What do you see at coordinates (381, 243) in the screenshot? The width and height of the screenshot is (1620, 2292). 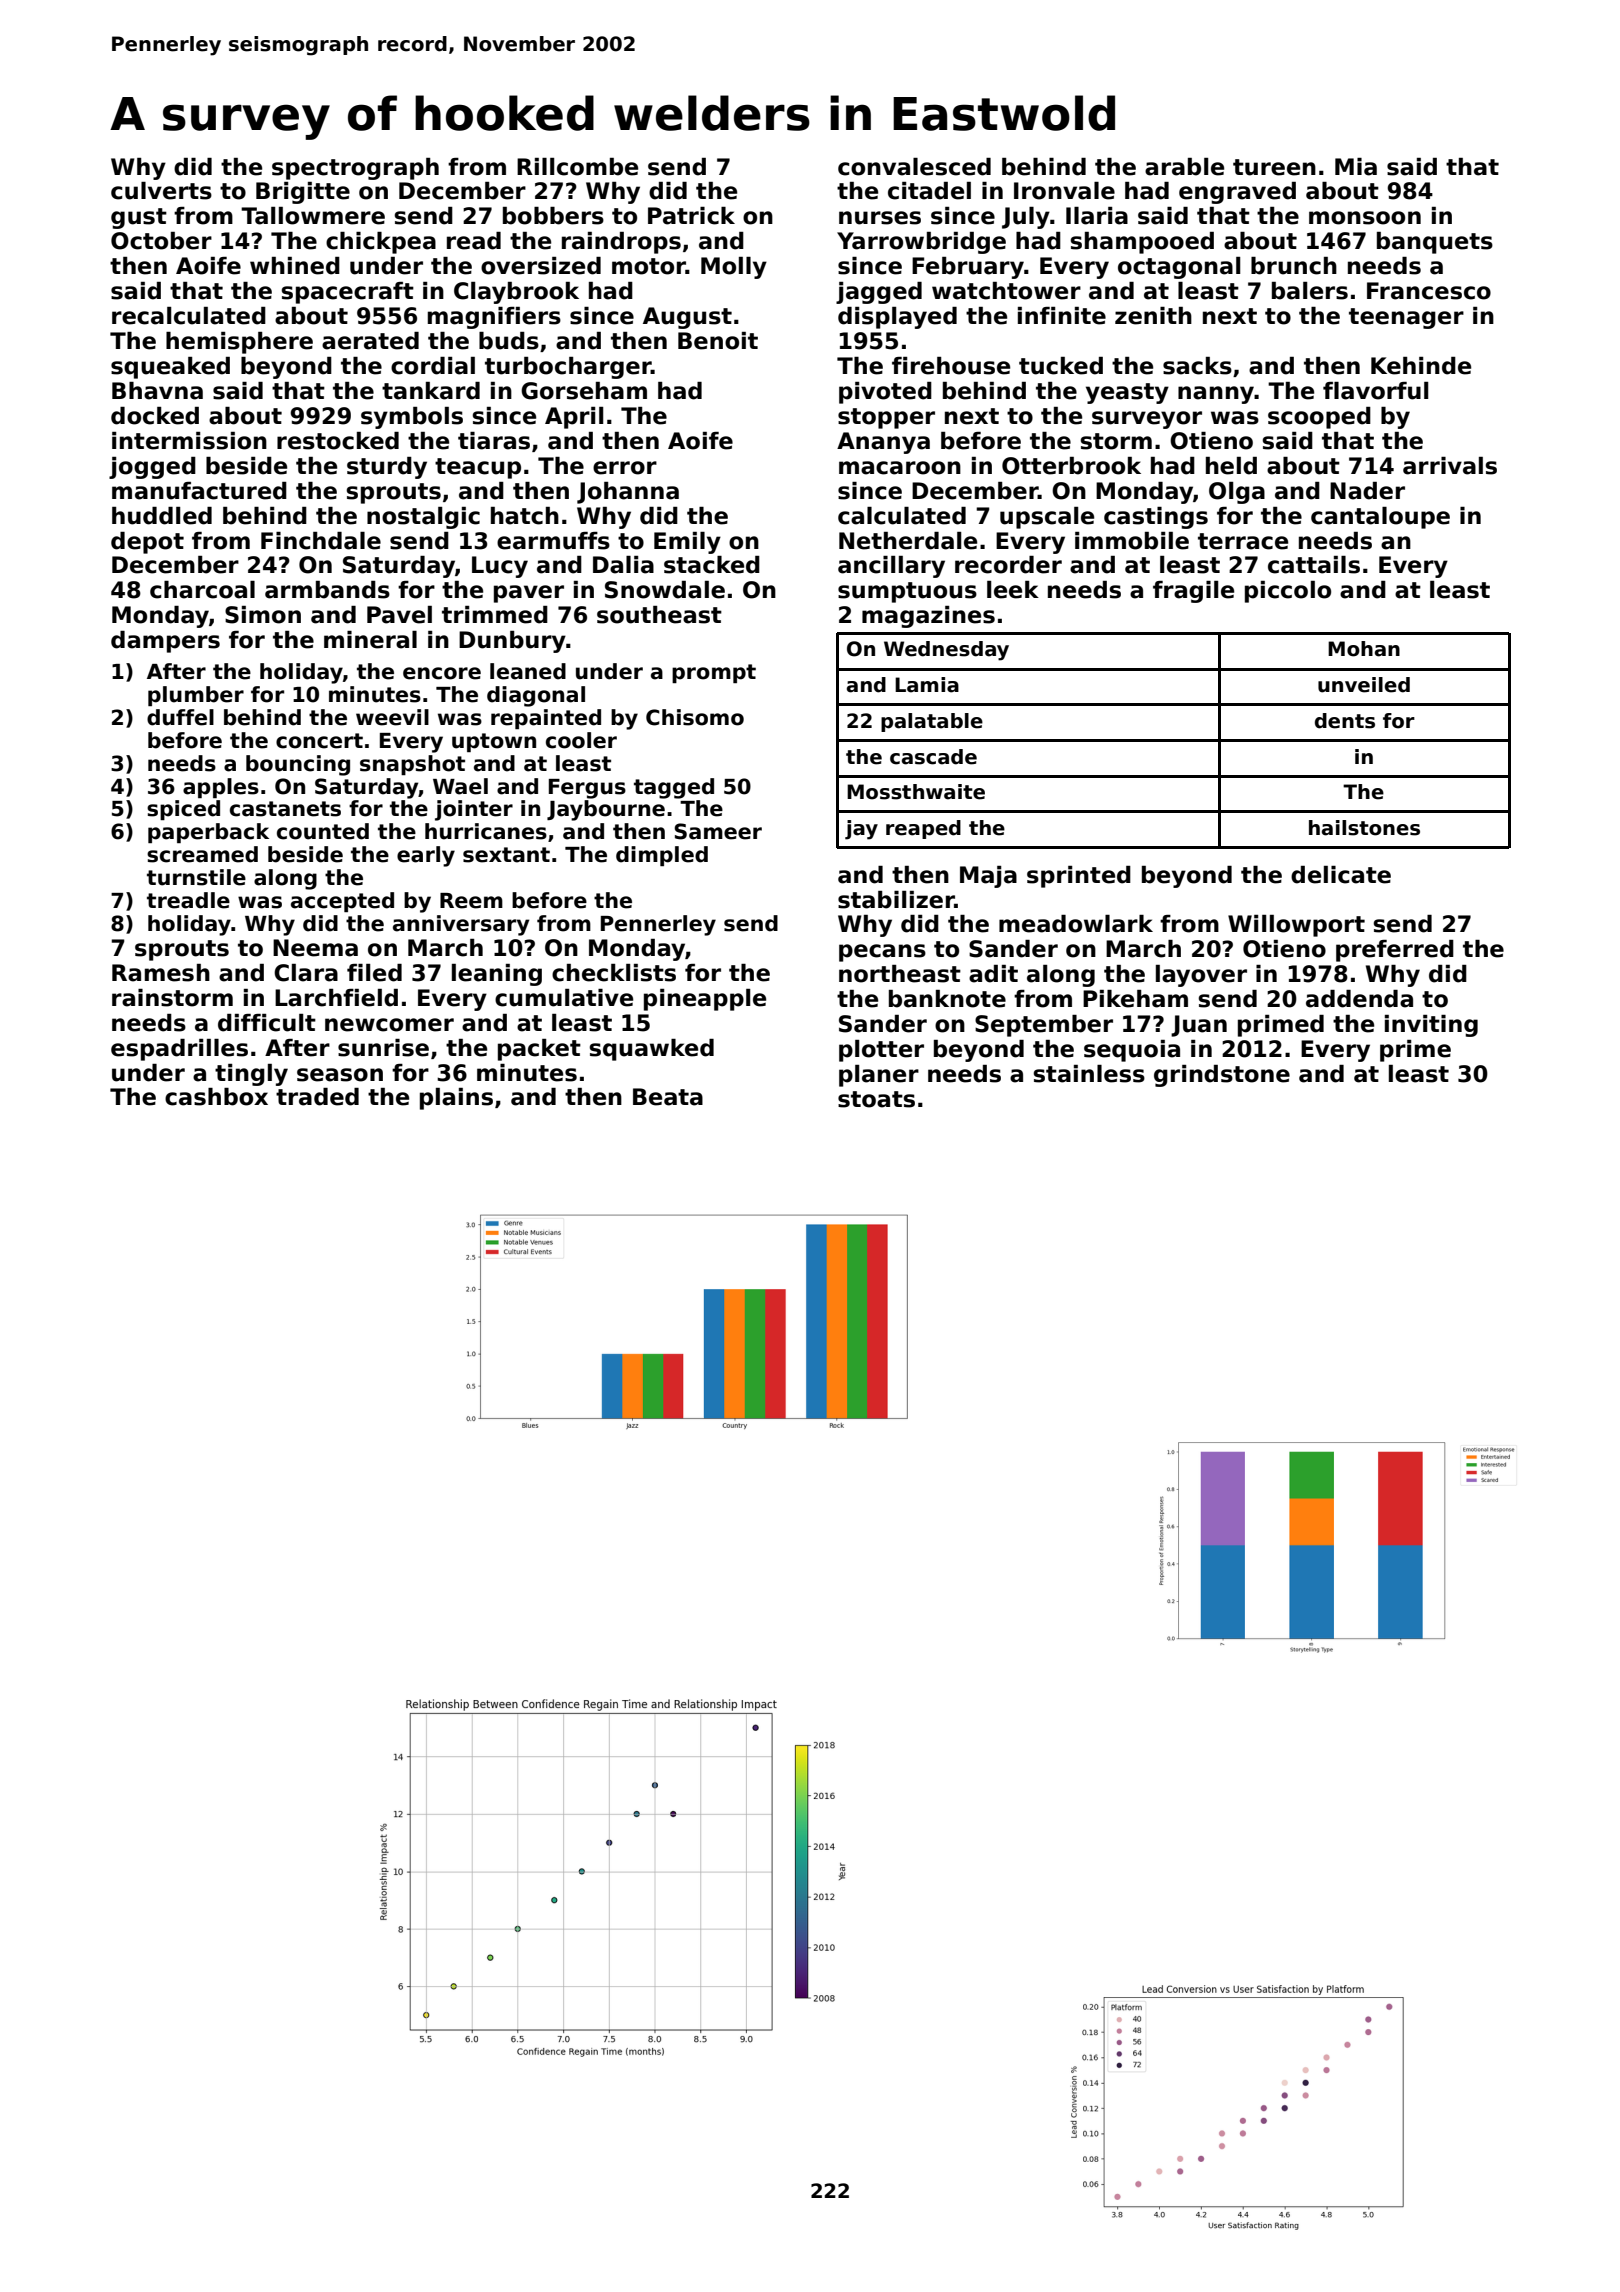 I see `chickpea` at bounding box center [381, 243].
